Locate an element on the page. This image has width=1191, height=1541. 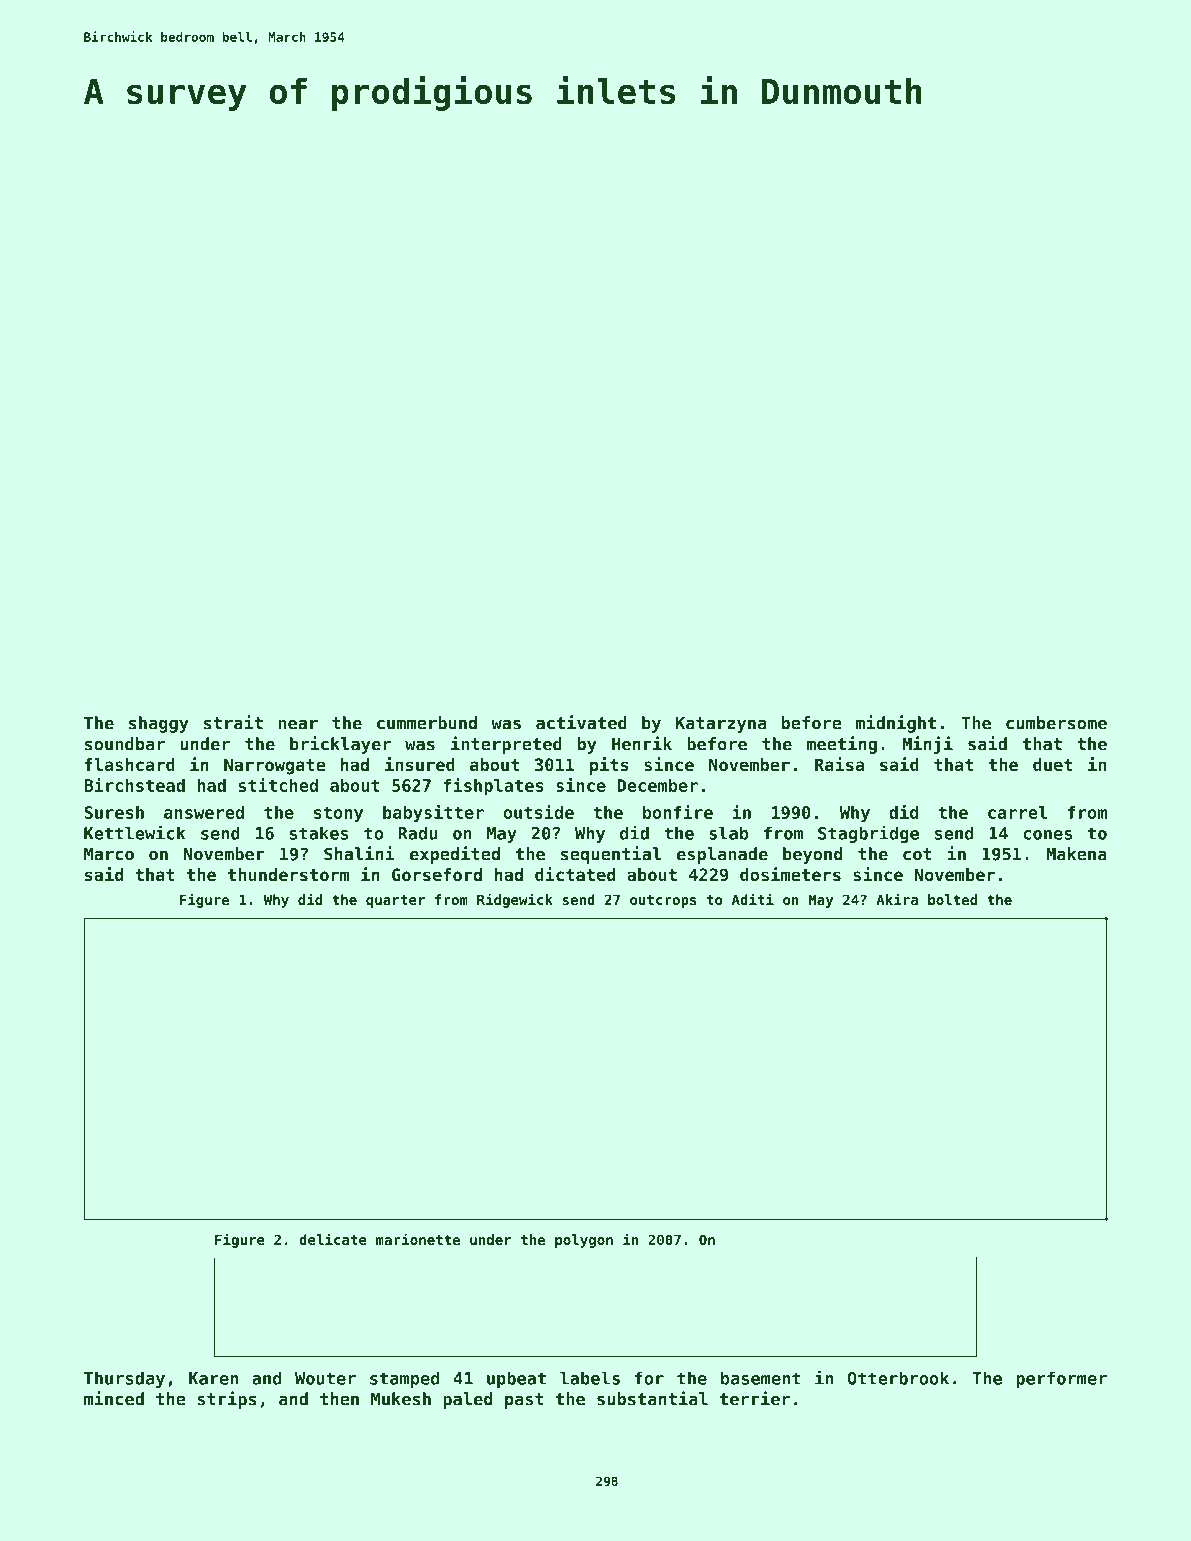
marionette is located at coordinates (418, 1239).
